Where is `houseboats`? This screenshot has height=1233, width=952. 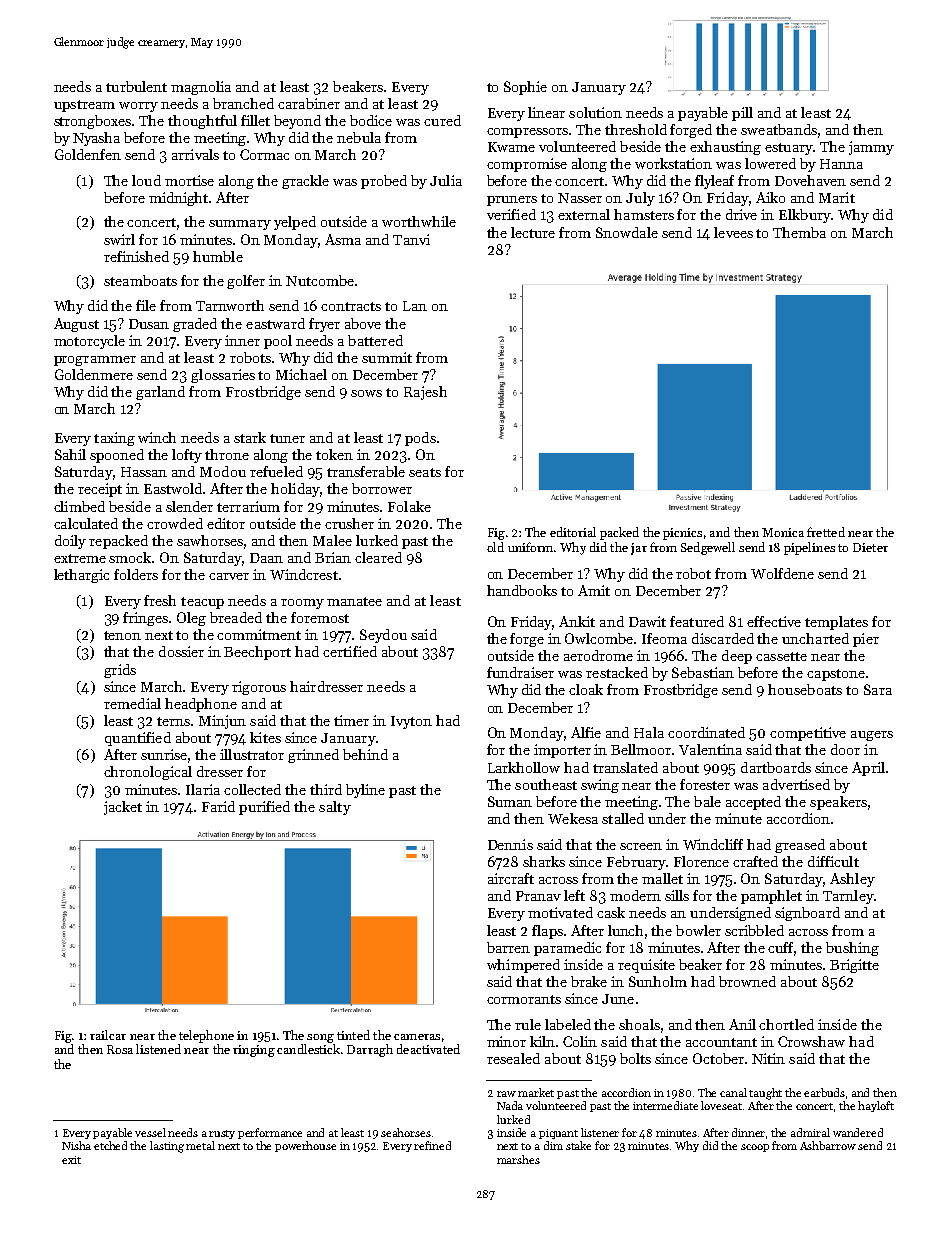 houseboats is located at coordinates (805, 689).
